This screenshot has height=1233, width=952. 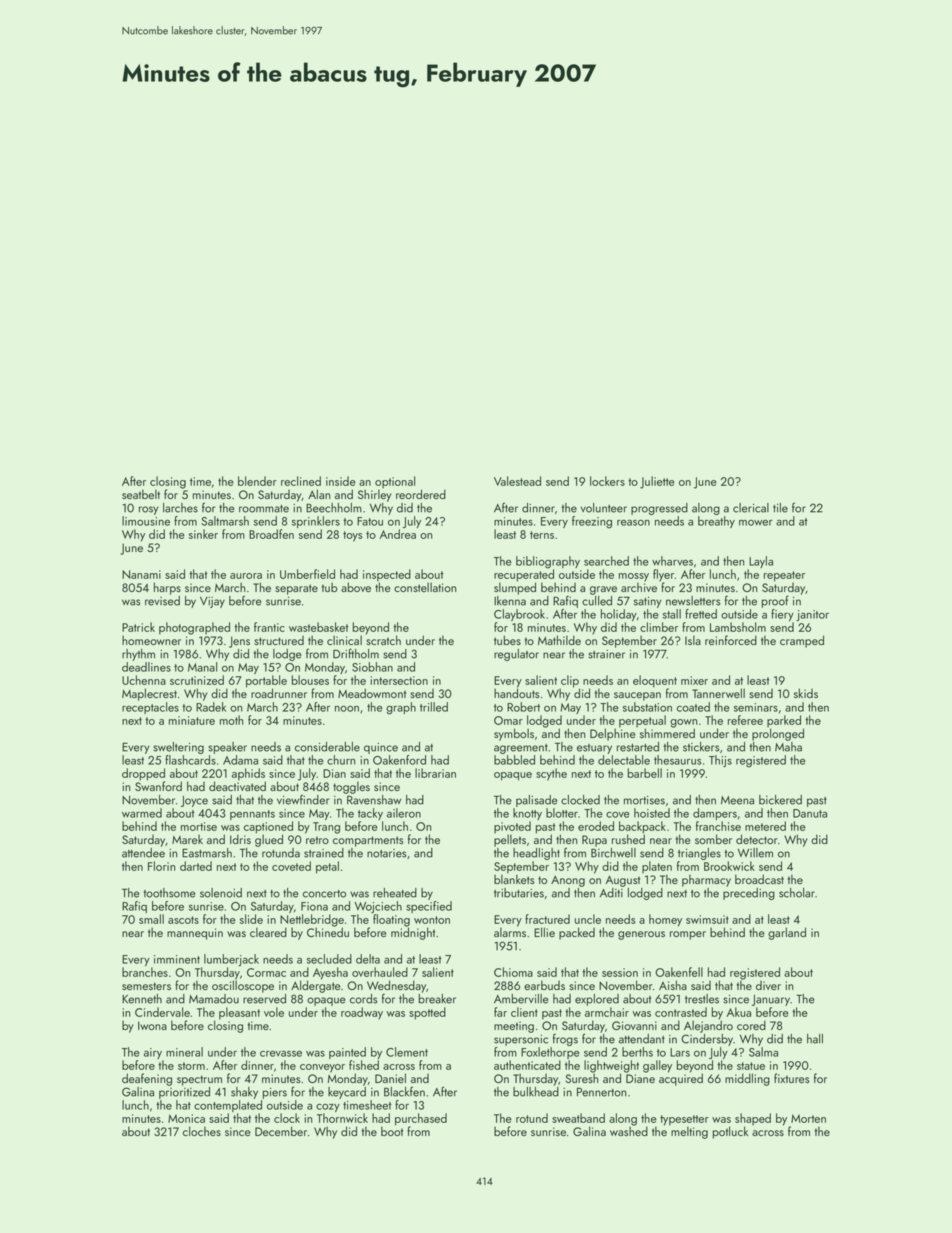 I want to click on boot, so click(x=392, y=1131).
